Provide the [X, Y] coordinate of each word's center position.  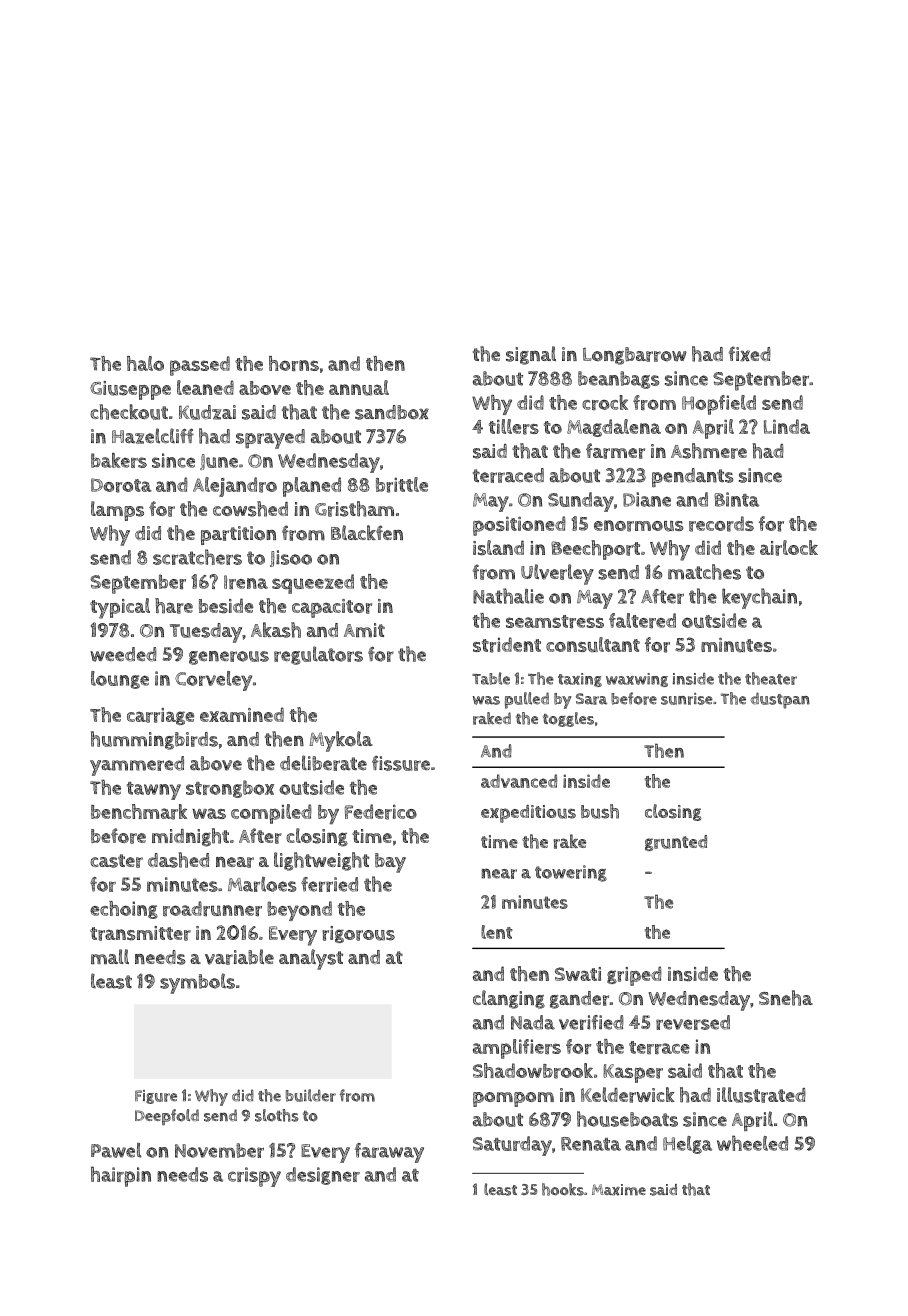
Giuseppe [130, 390]
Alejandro [235, 487]
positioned [519, 526]
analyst [311, 959]
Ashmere [709, 451]
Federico [381, 812]
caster [116, 861]
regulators [318, 655]
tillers [514, 427]
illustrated [761, 1095]
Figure [156, 1097]
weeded [123, 654]
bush [600, 811]
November [219, 1150]
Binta [736, 499]
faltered [642, 620]
